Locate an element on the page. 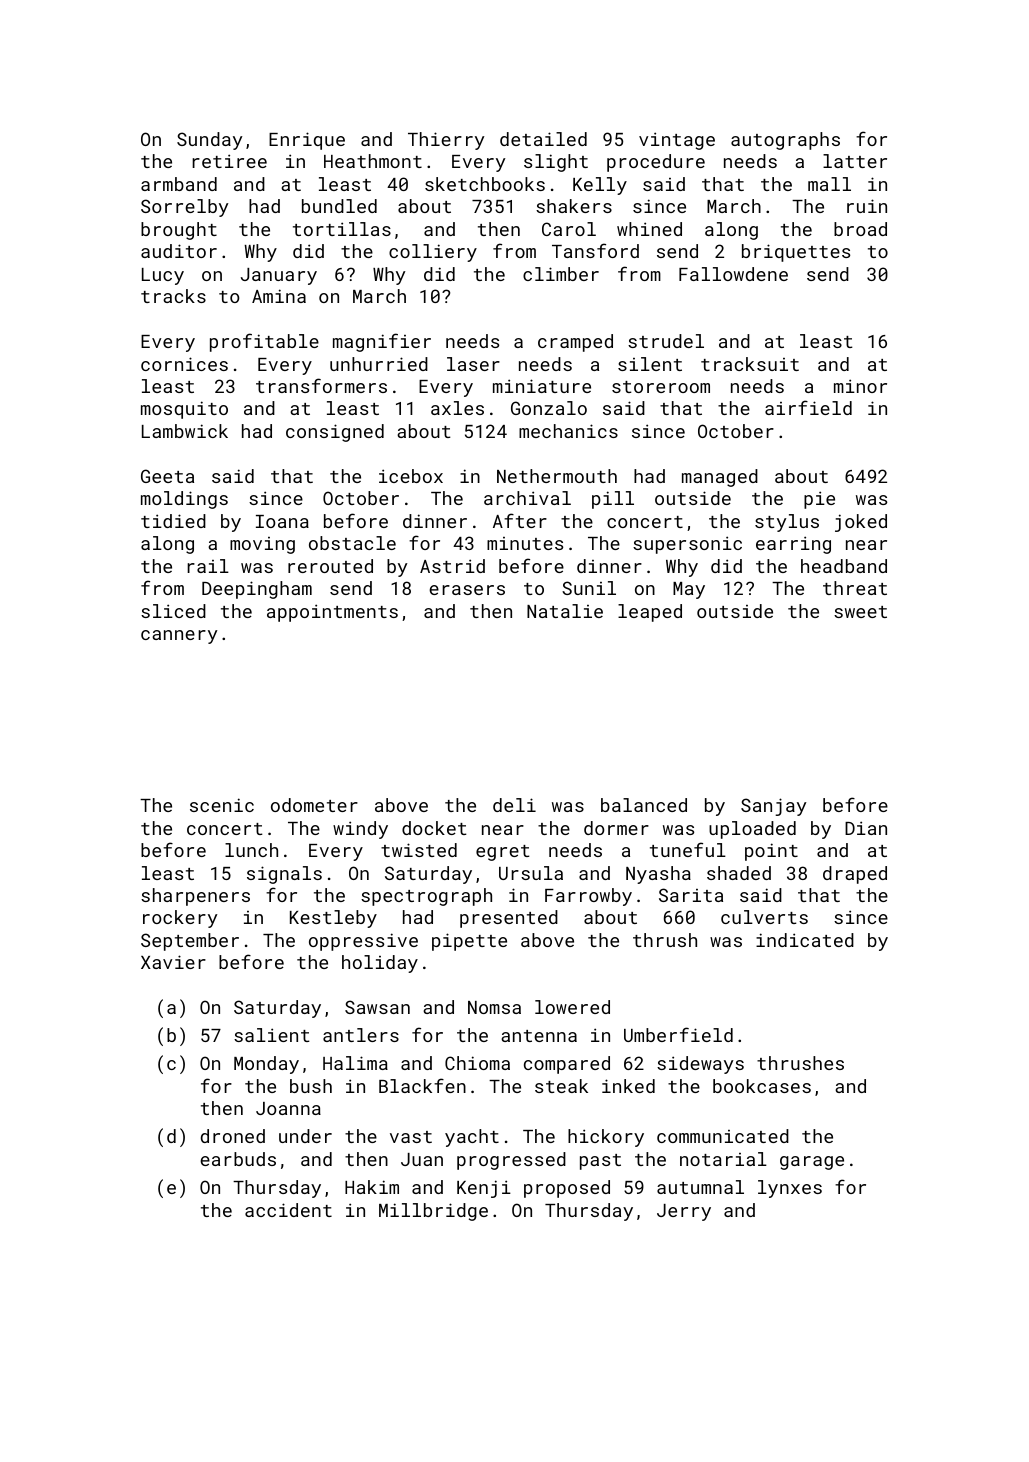 The width and height of the document is (1029, 1462). lynxes is located at coordinates (790, 1189).
